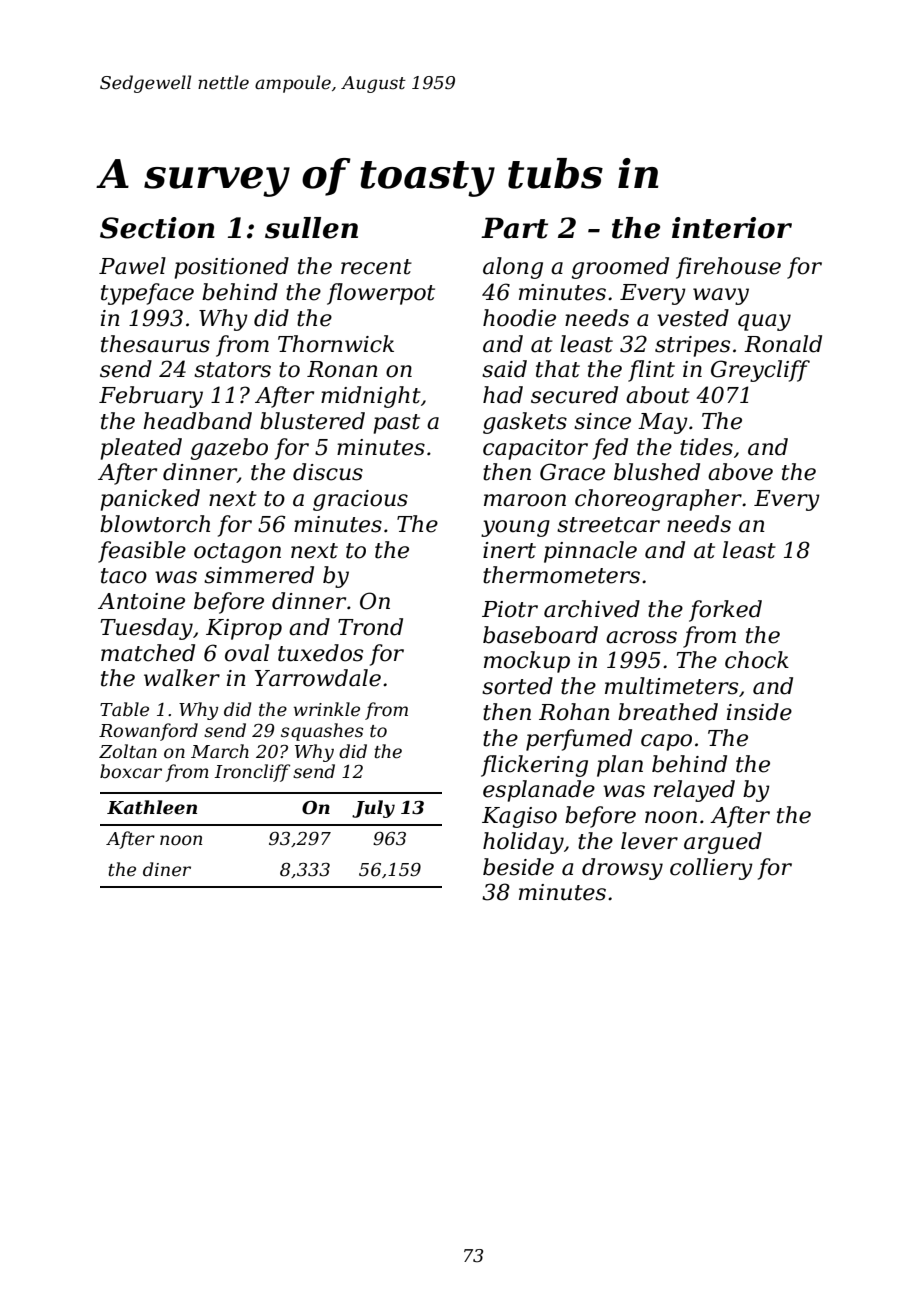  I want to click on sullen, so click(311, 228).
